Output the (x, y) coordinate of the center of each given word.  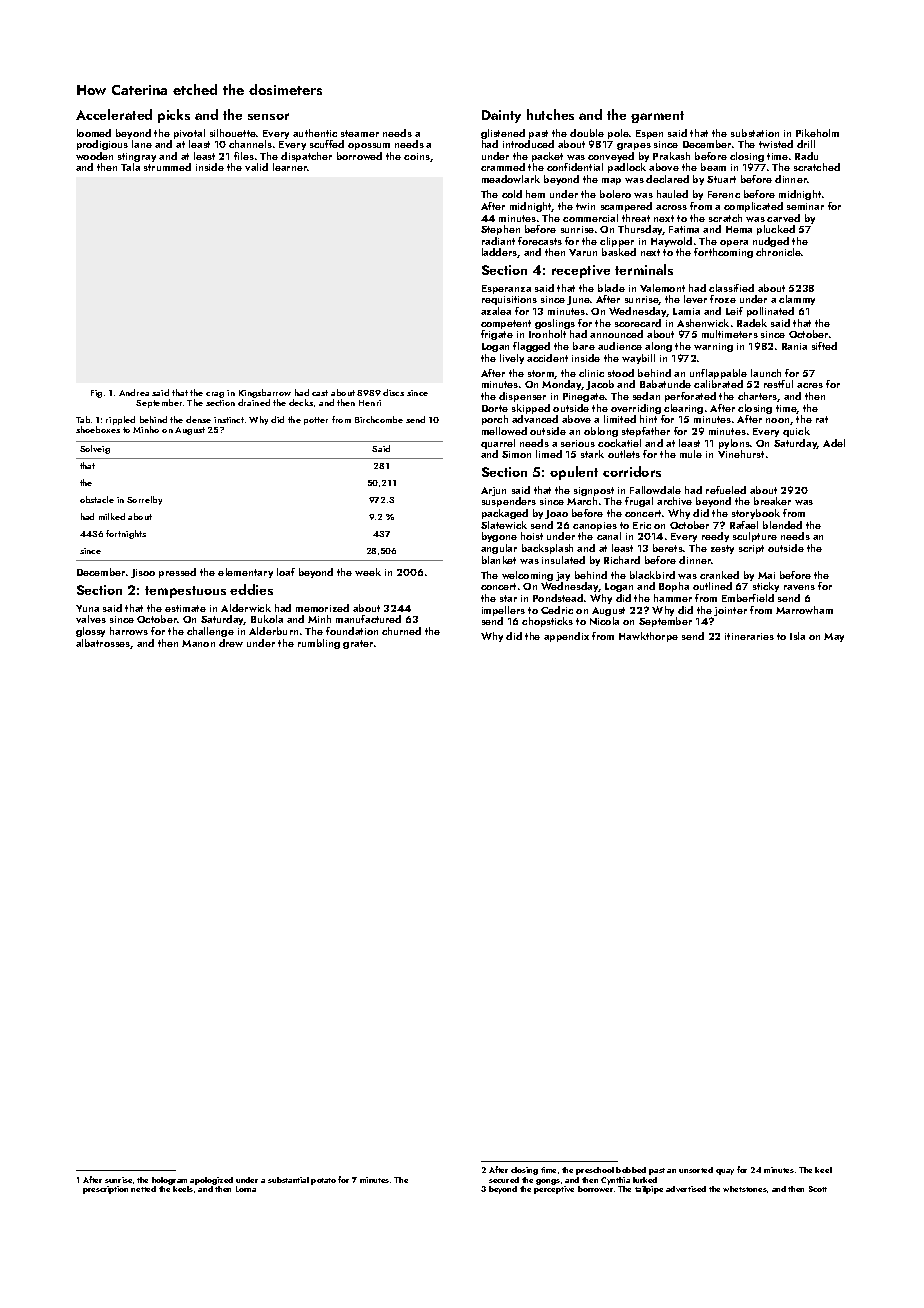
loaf (286, 572)
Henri (370, 403)
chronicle (778, 252)
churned (401, 631)
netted (143, 1189)
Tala (130, 167)
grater (358, 644)
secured (504, 1180)
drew (231, 643)
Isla (797, 636)
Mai (766, 575)
